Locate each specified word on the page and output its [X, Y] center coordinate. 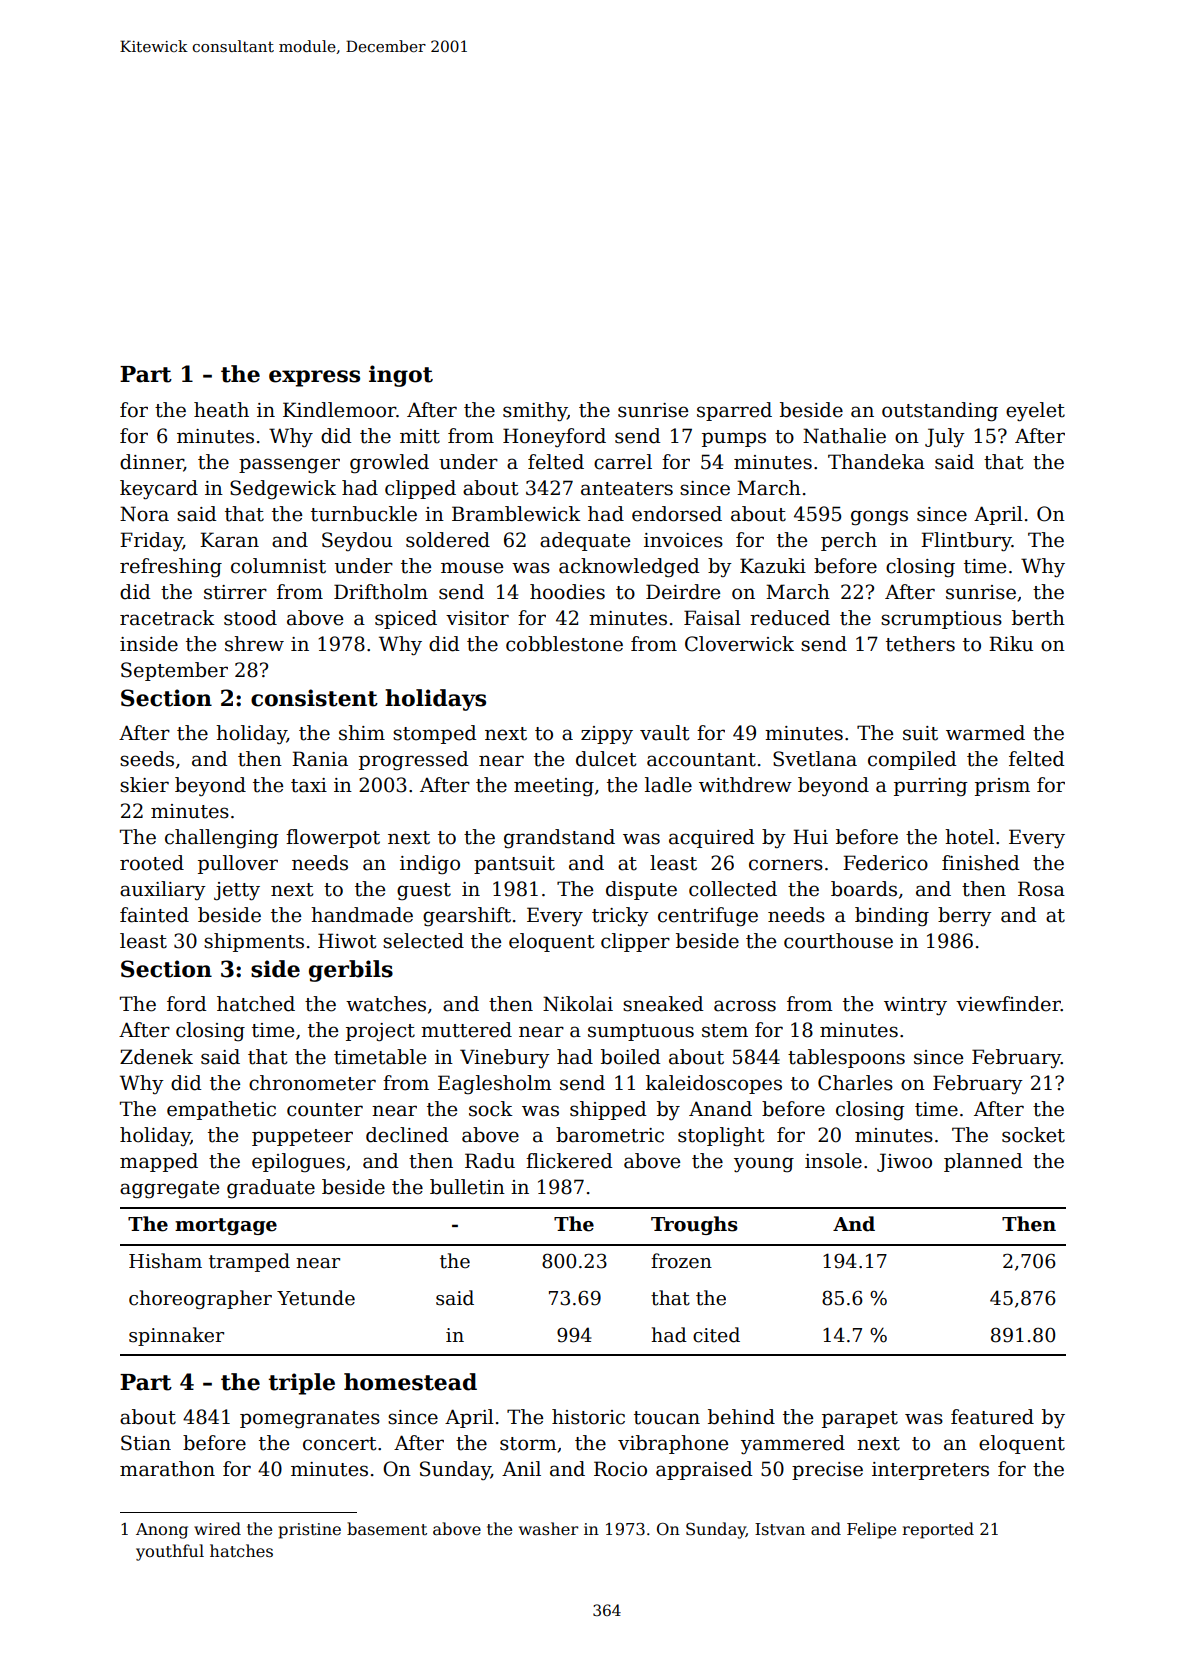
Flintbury [966, 542]
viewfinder [1008, 1004]
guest [424, 892]
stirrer [235, 592]
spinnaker [176, 1336]
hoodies [567, 592]
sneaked [663, 1004]
